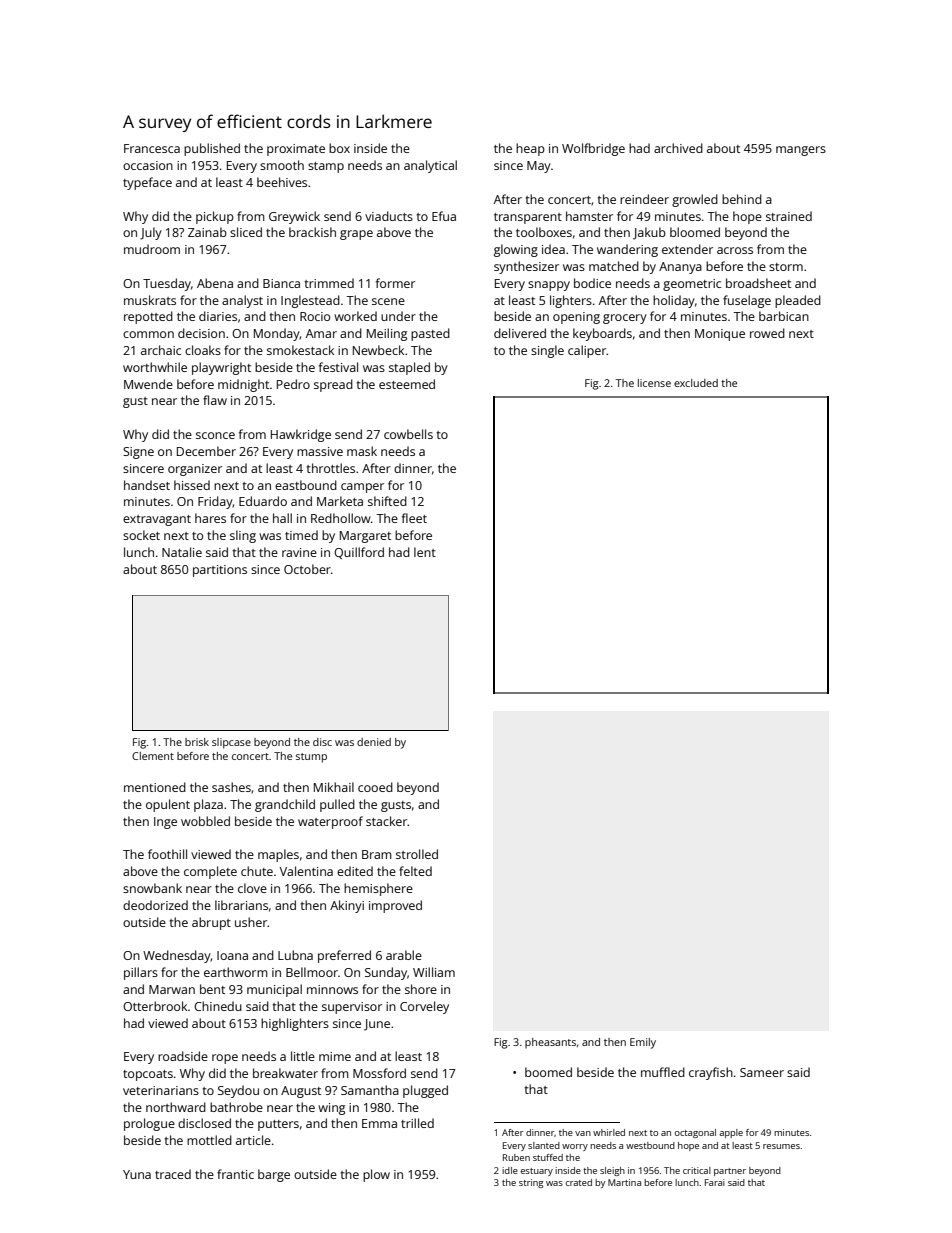  I want to click on Abena, so click(215, 283).
